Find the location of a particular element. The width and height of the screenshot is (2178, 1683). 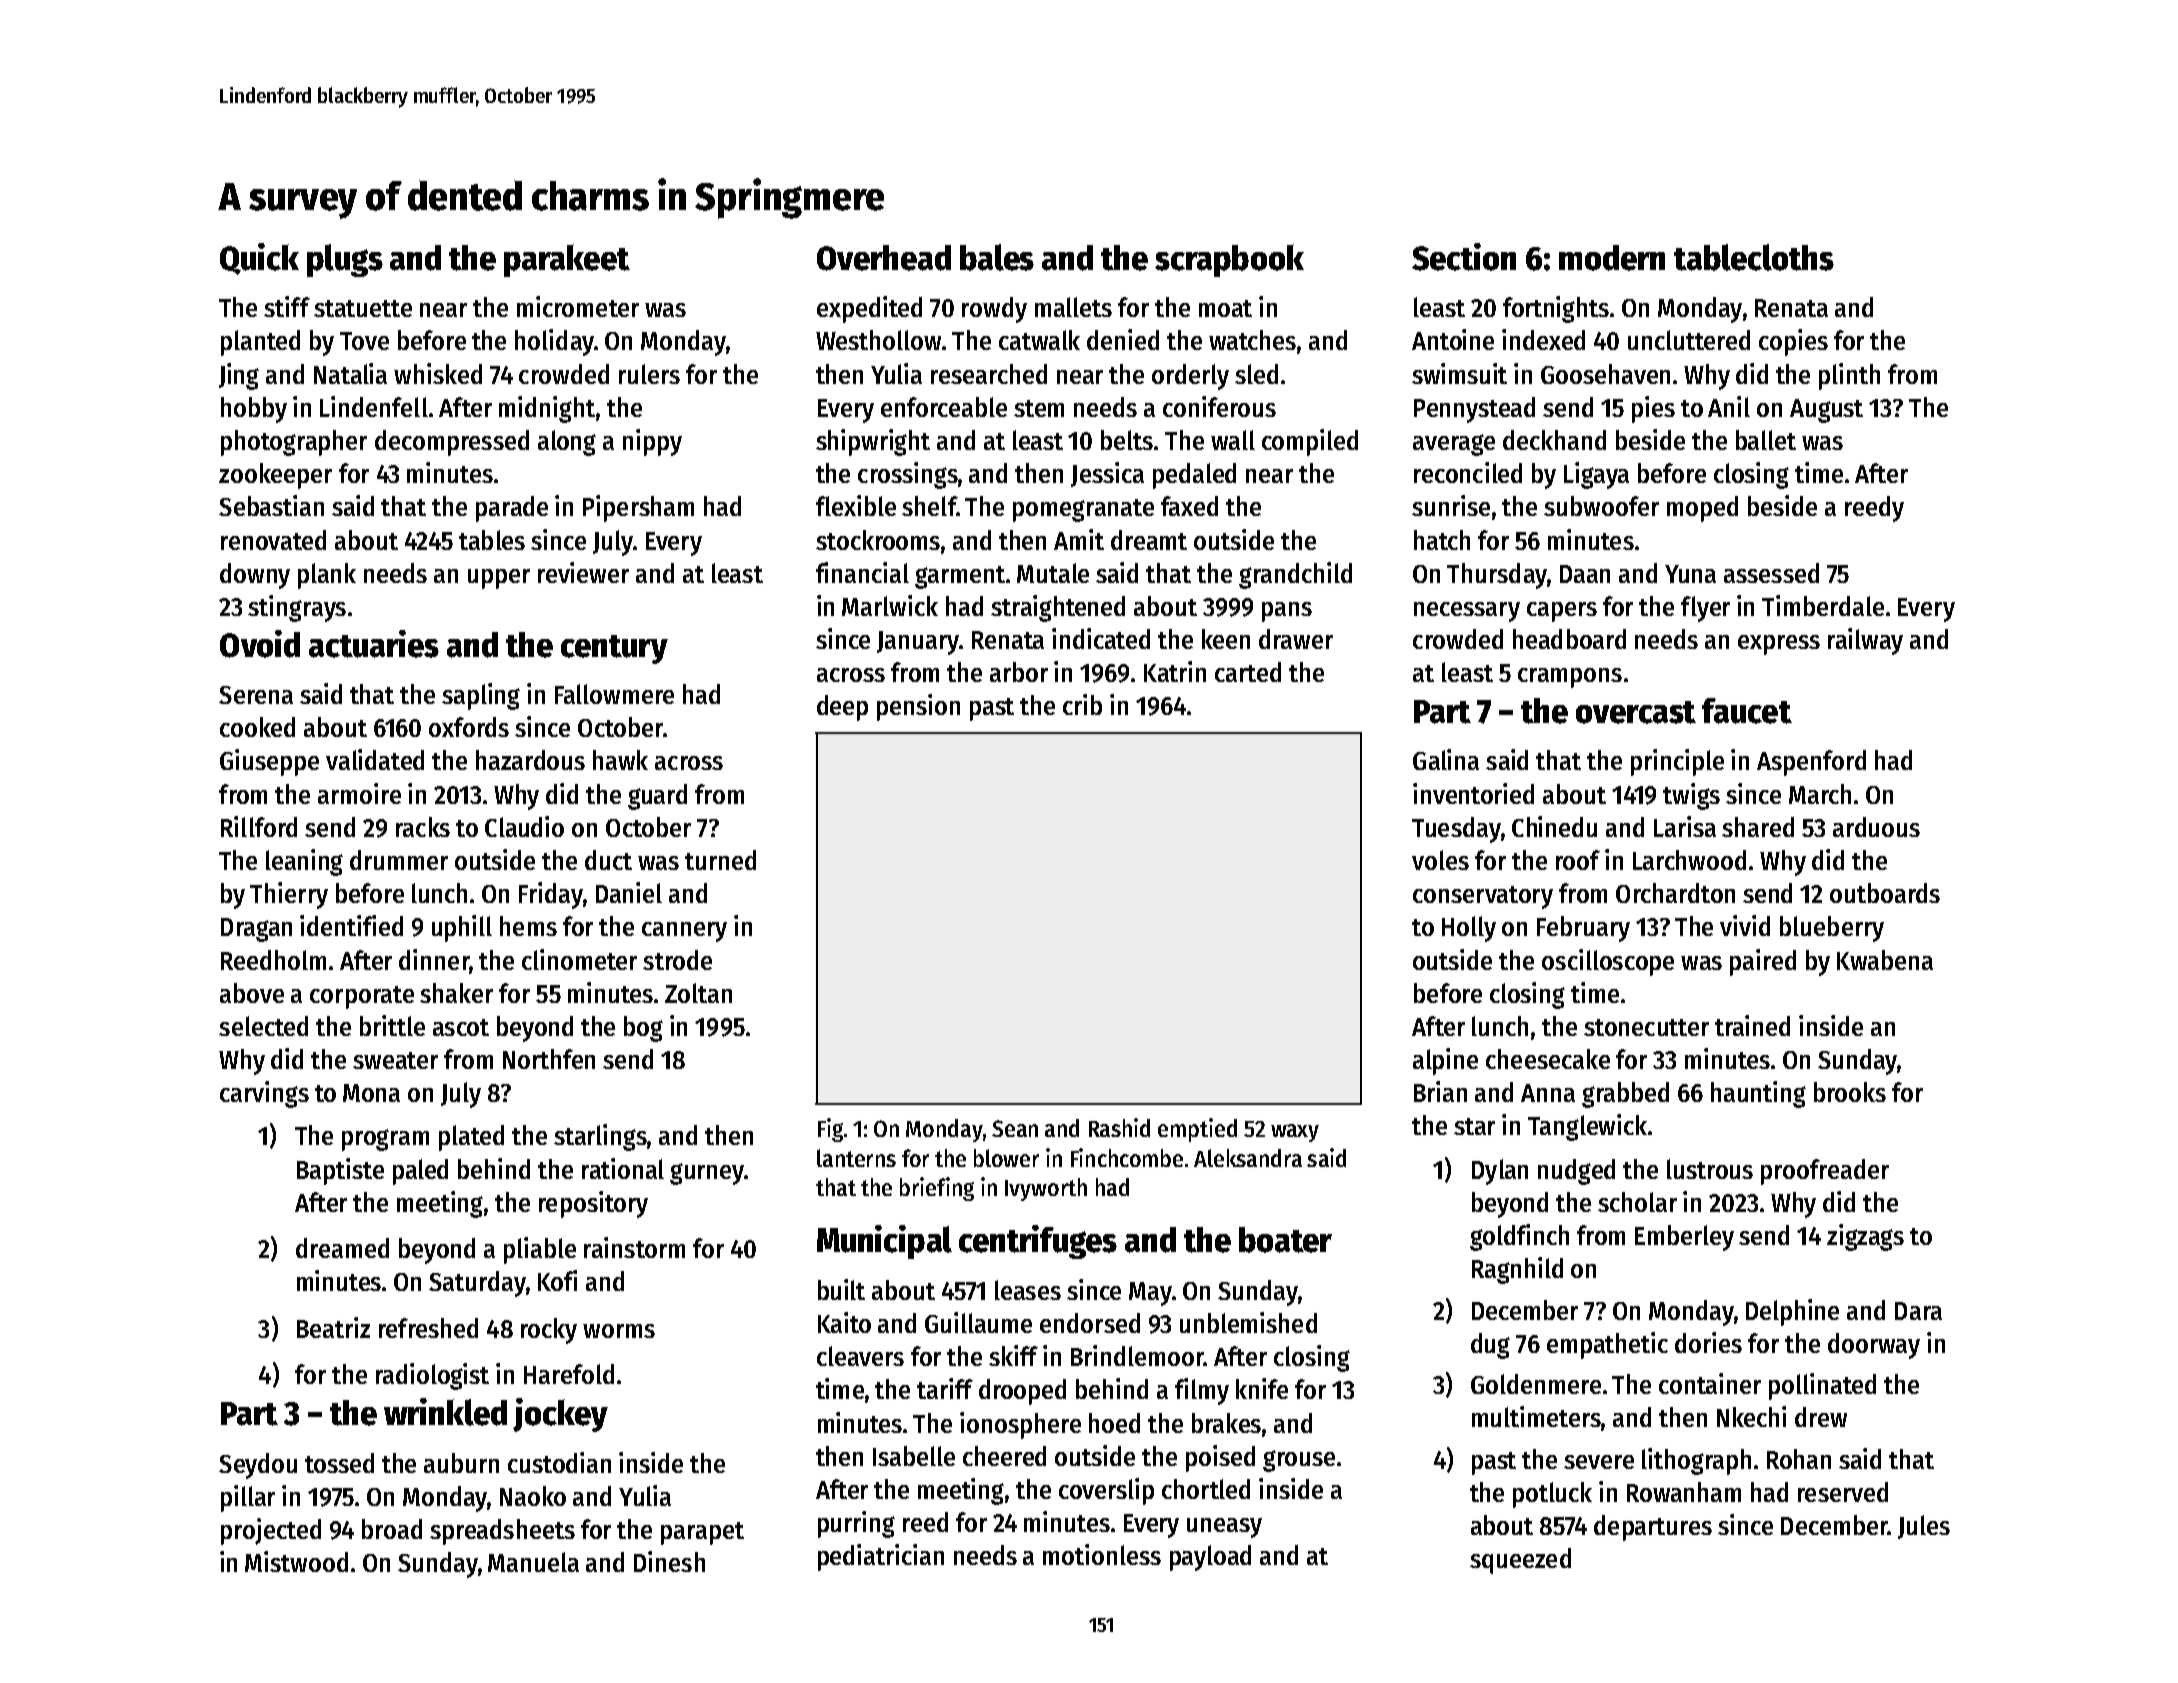

haunting is located at coordinates (1758, 1094).
